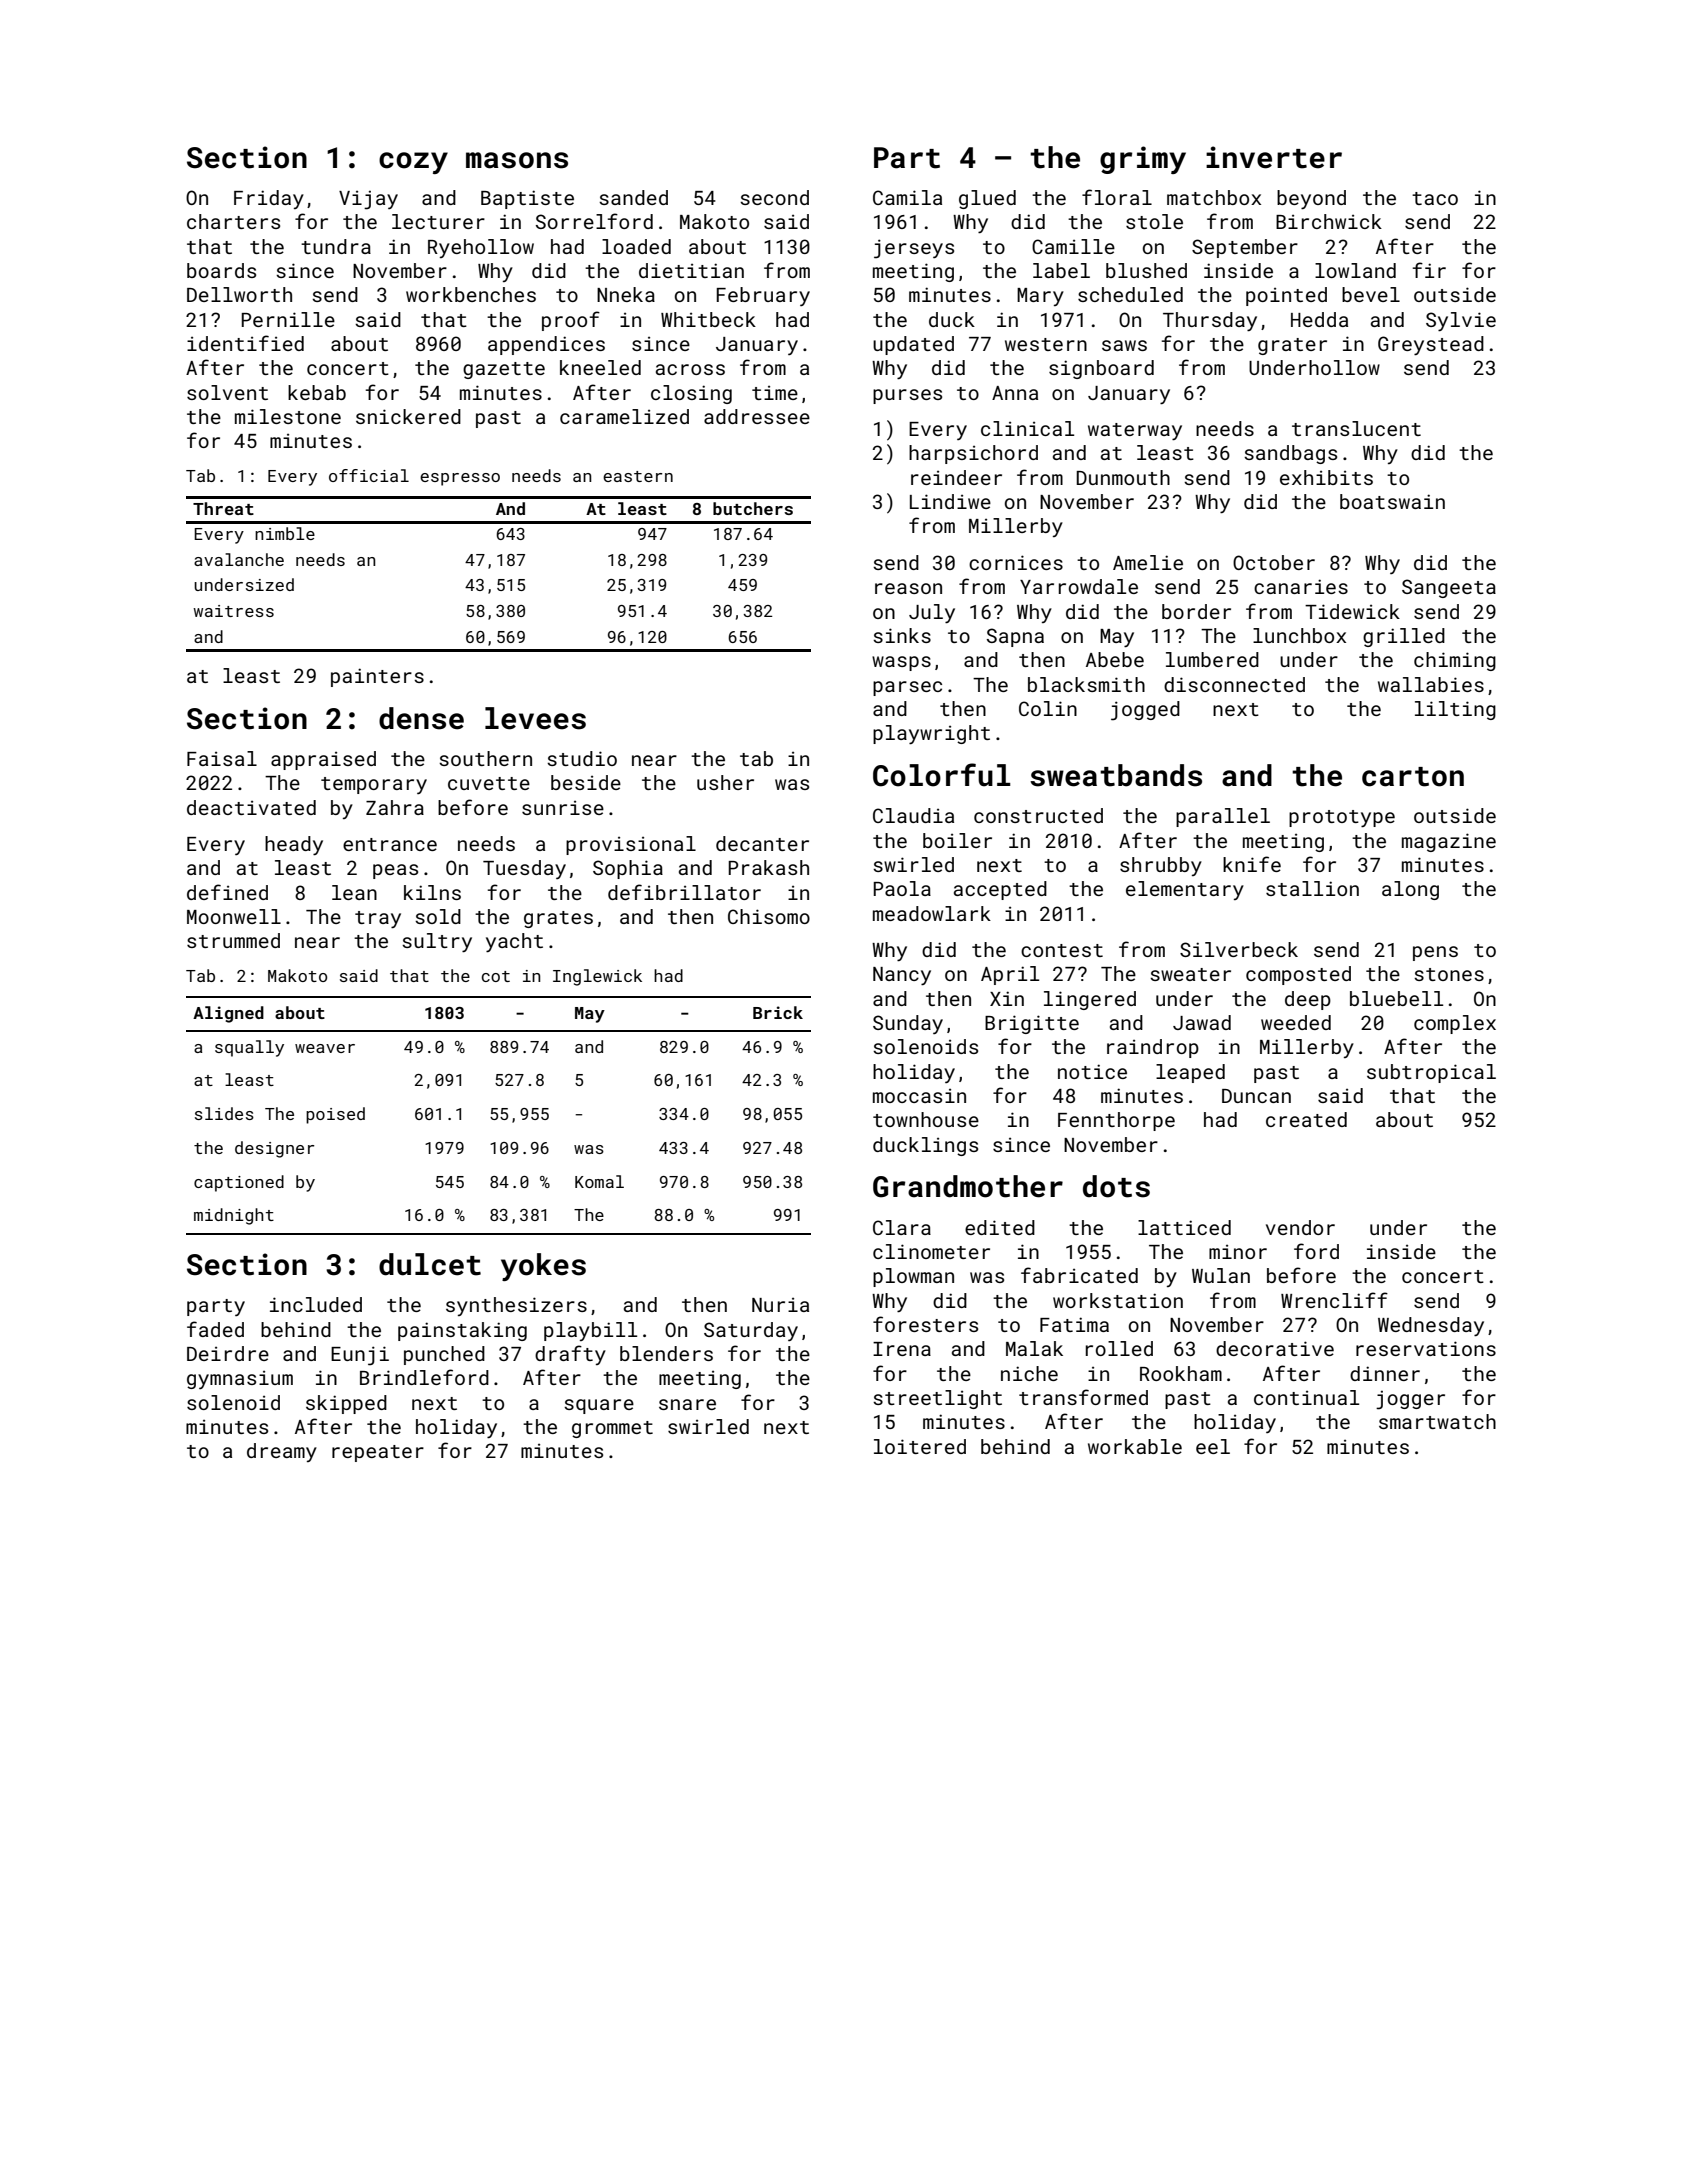 The width and height of the screenshot is (1683, 2178). What do you see at coordinates (769, 867) in the screenshot?
I see `Prakash` at bounding box center [769, 867].
